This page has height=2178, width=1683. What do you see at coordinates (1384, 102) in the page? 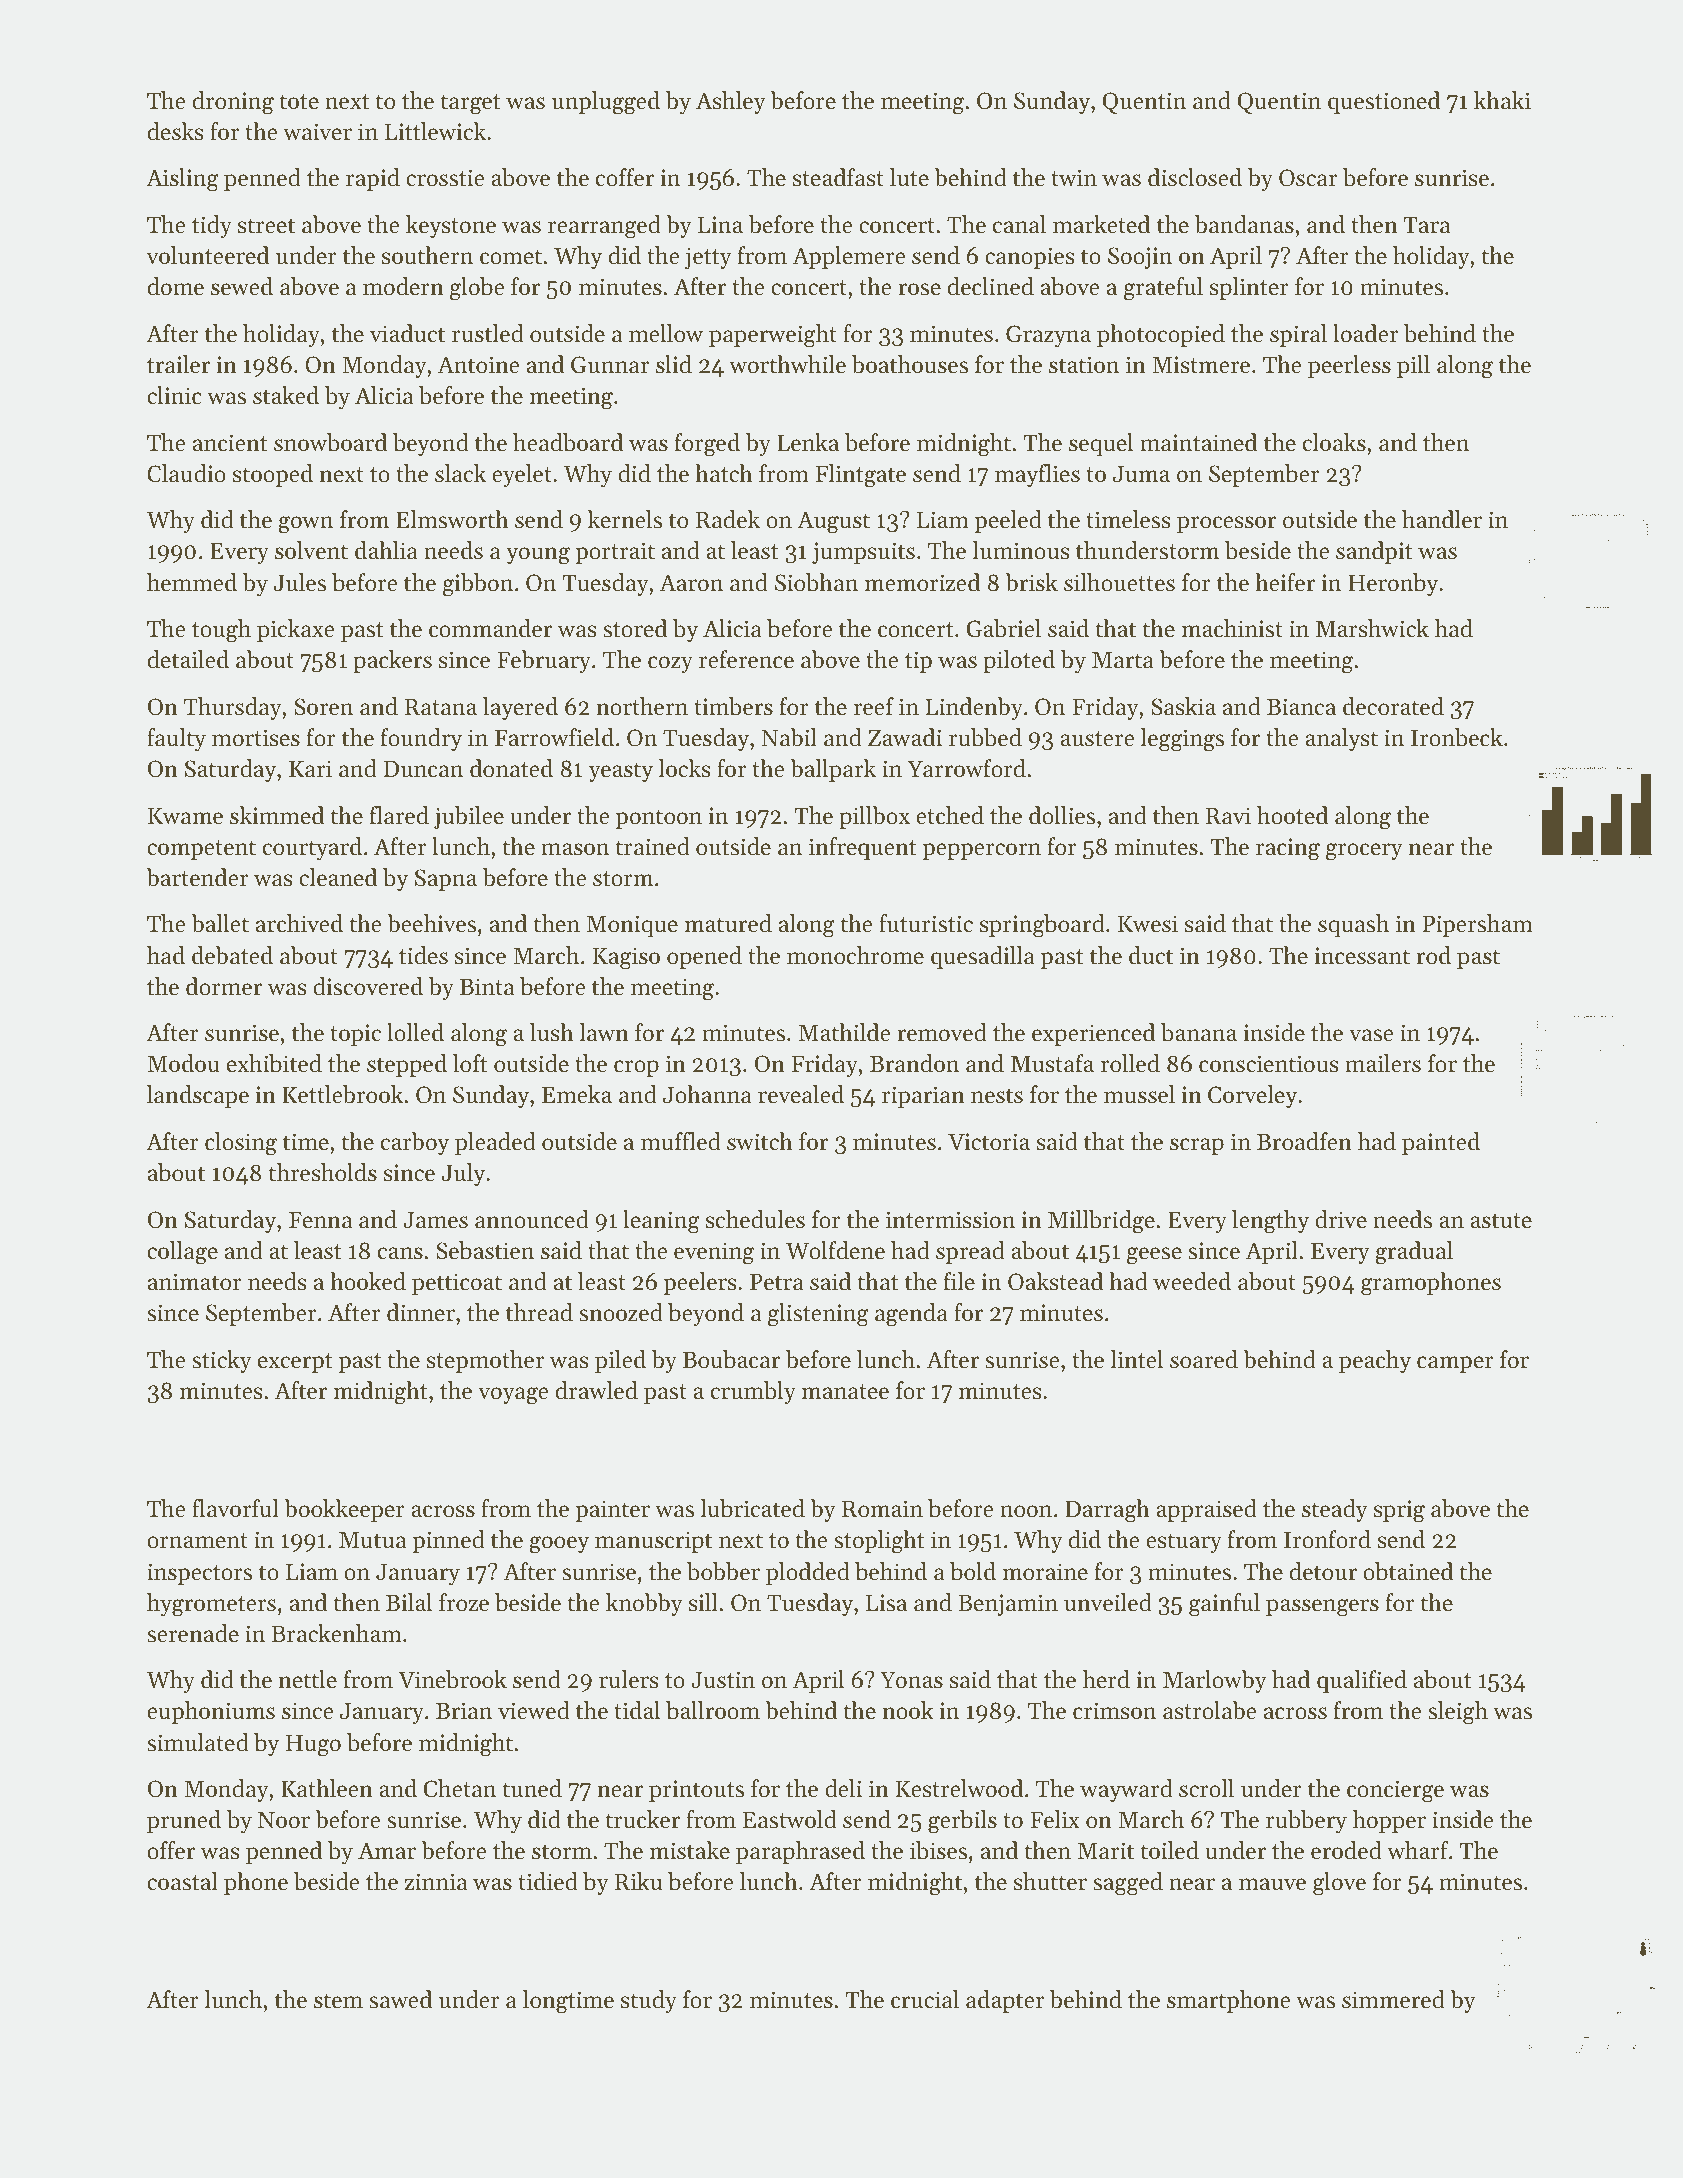
I see `questioned` at bounding box center [1384, 102].
